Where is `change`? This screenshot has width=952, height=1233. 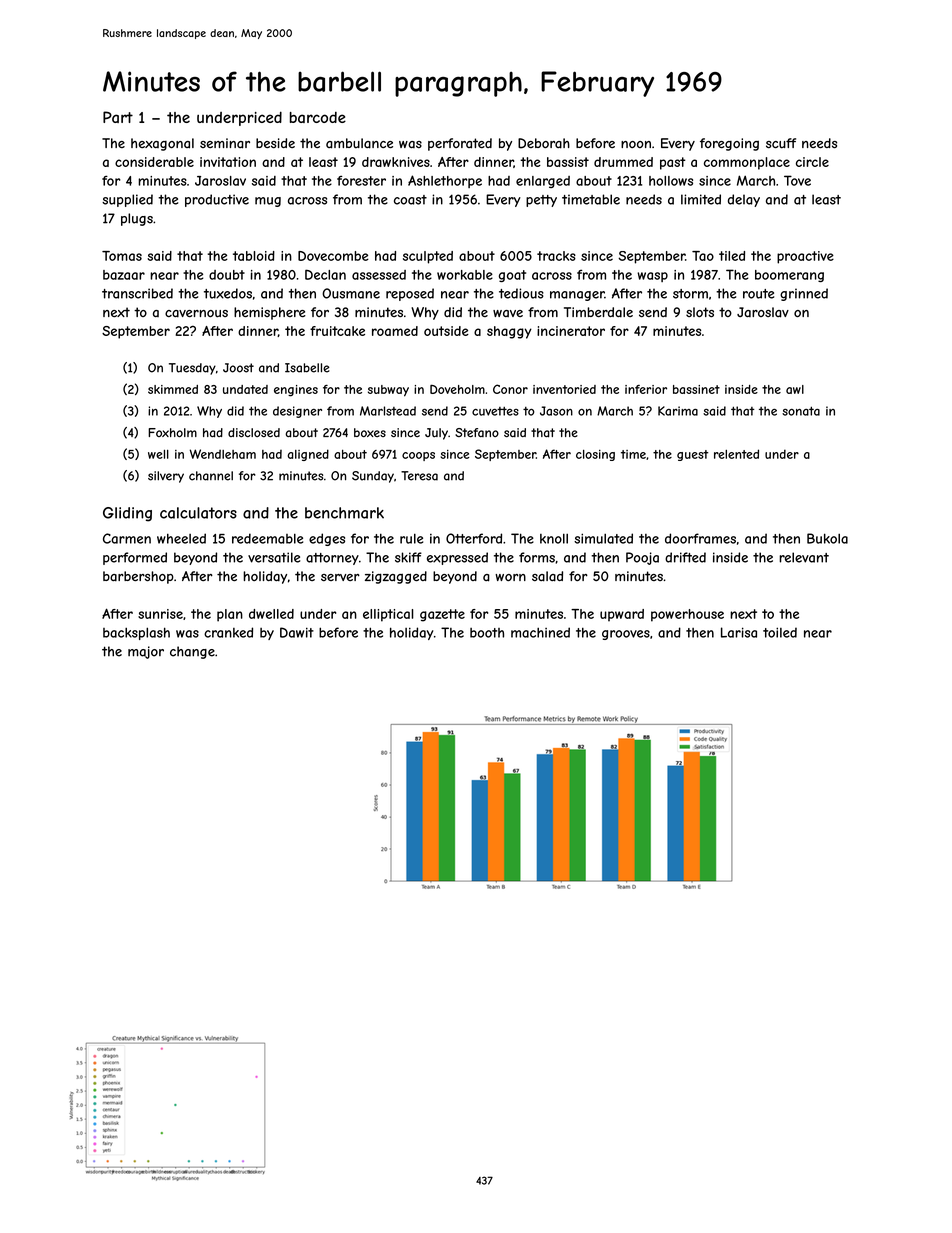
change is located at coordinates (192, 652).
